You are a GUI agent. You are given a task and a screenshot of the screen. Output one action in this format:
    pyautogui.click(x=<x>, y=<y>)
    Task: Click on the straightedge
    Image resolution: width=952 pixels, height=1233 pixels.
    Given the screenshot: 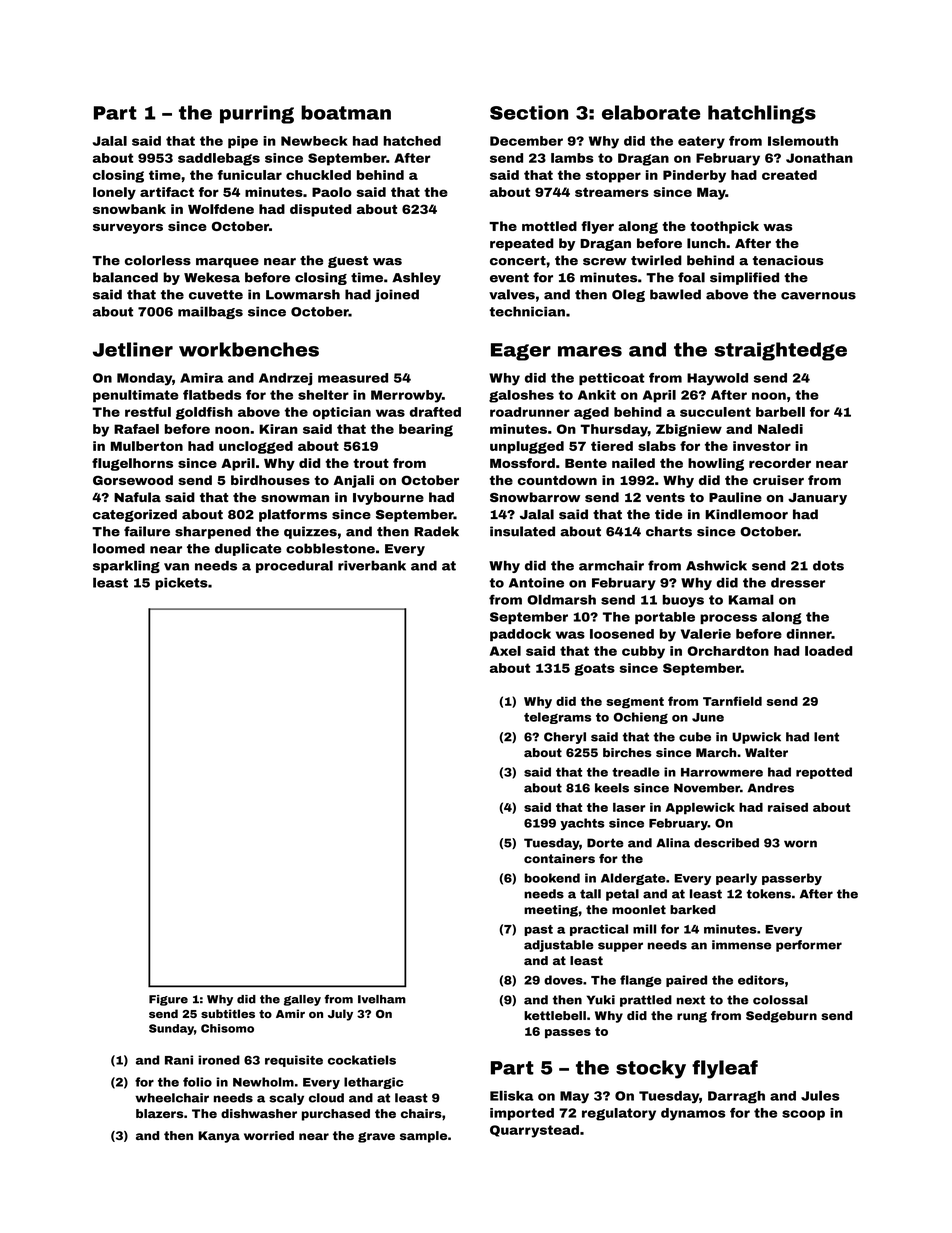 What is the action you would take?
    pyautogui.click(x=780, y=351)
